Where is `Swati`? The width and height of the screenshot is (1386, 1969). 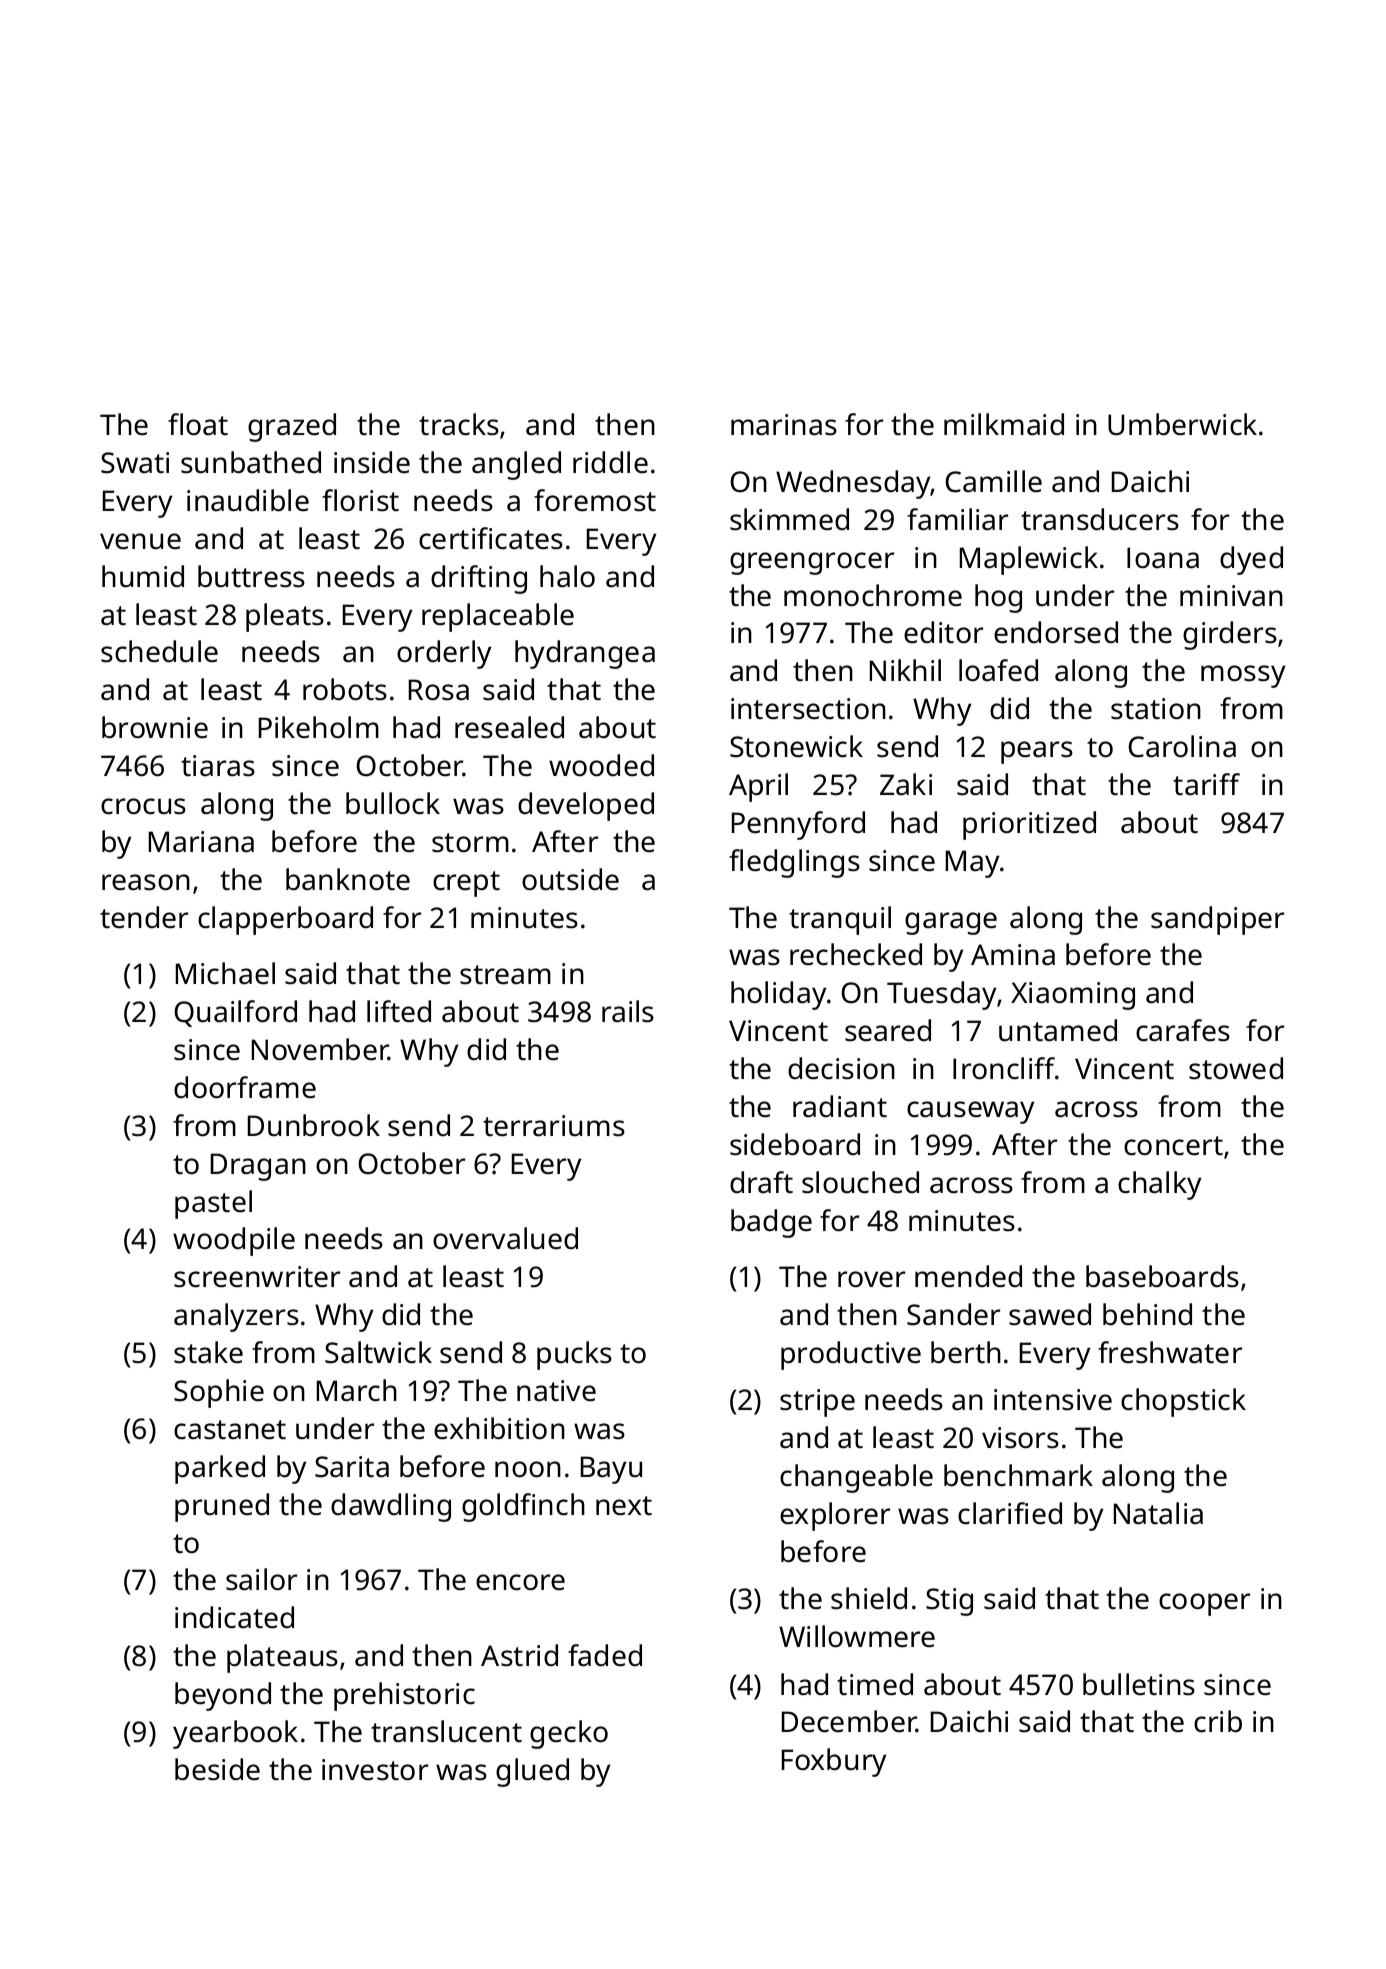
Swati is located at coordinates (135, 463).
